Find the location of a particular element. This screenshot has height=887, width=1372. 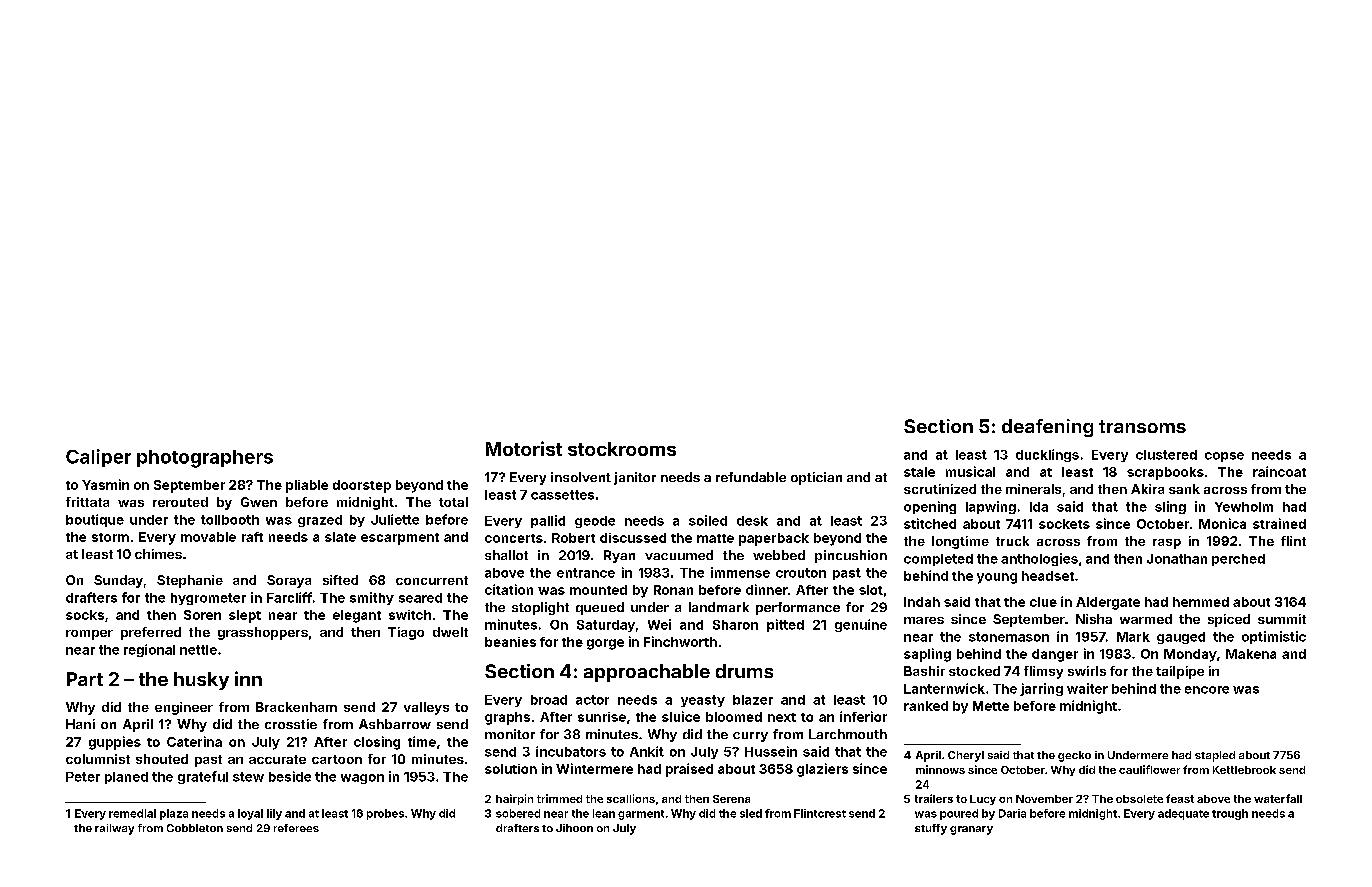

perched is located at coordinates (1238, 560).
